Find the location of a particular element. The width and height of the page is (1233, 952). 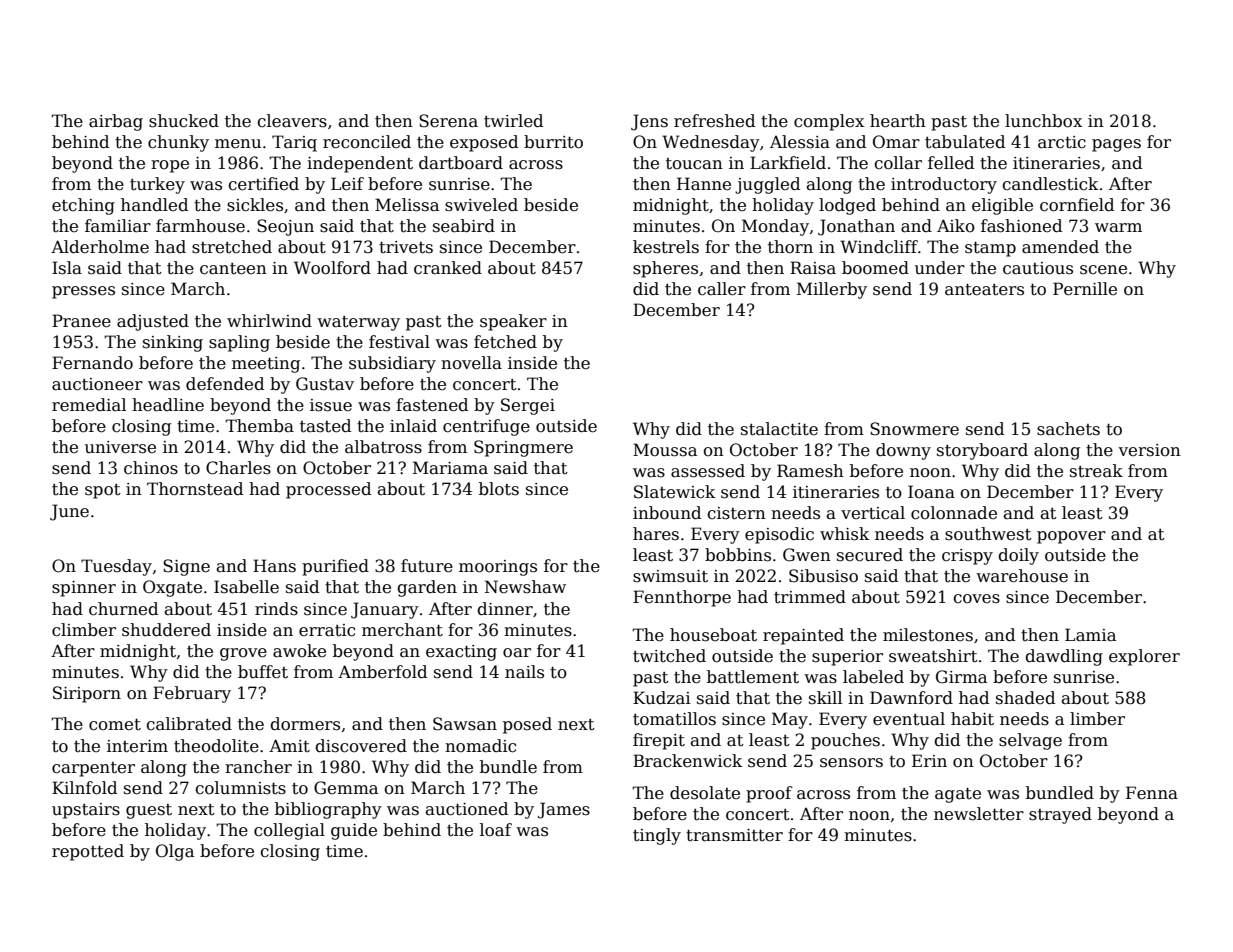

version is located at coordinates (1149, 450).
